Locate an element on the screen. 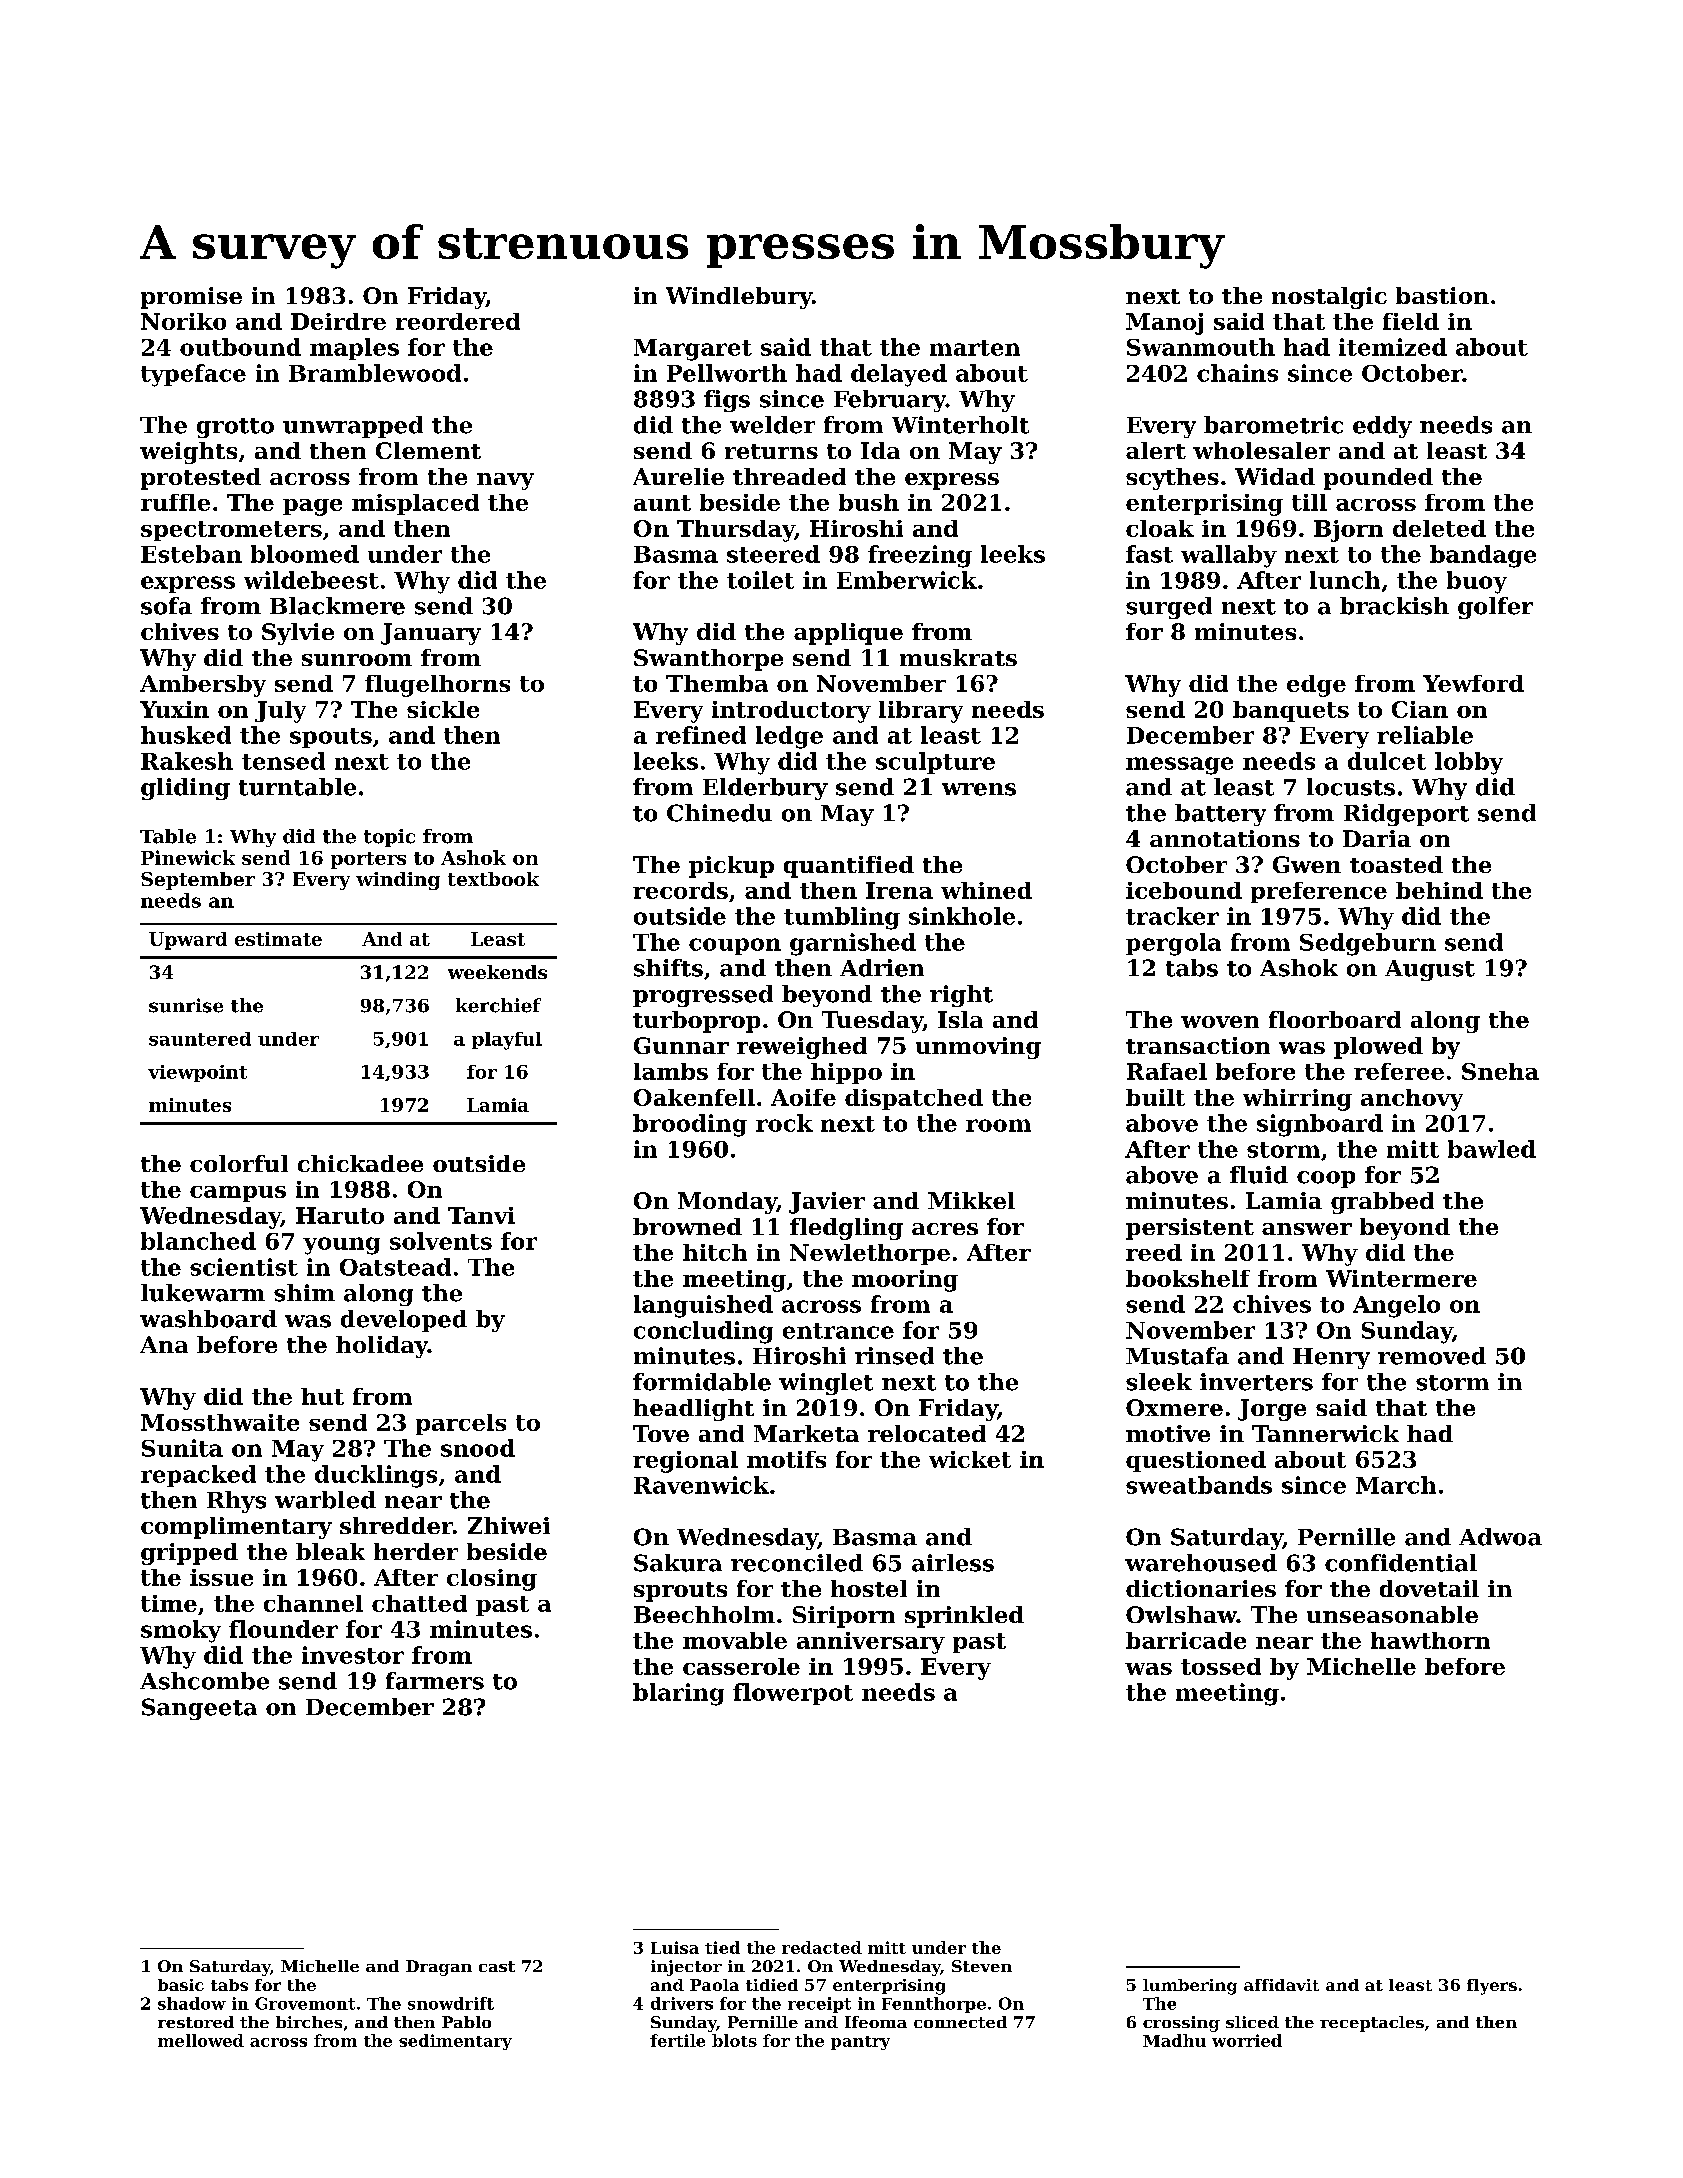 The height and width of the screenshot is (2178, 1683). behind is located at coordinates (1439, 890).
